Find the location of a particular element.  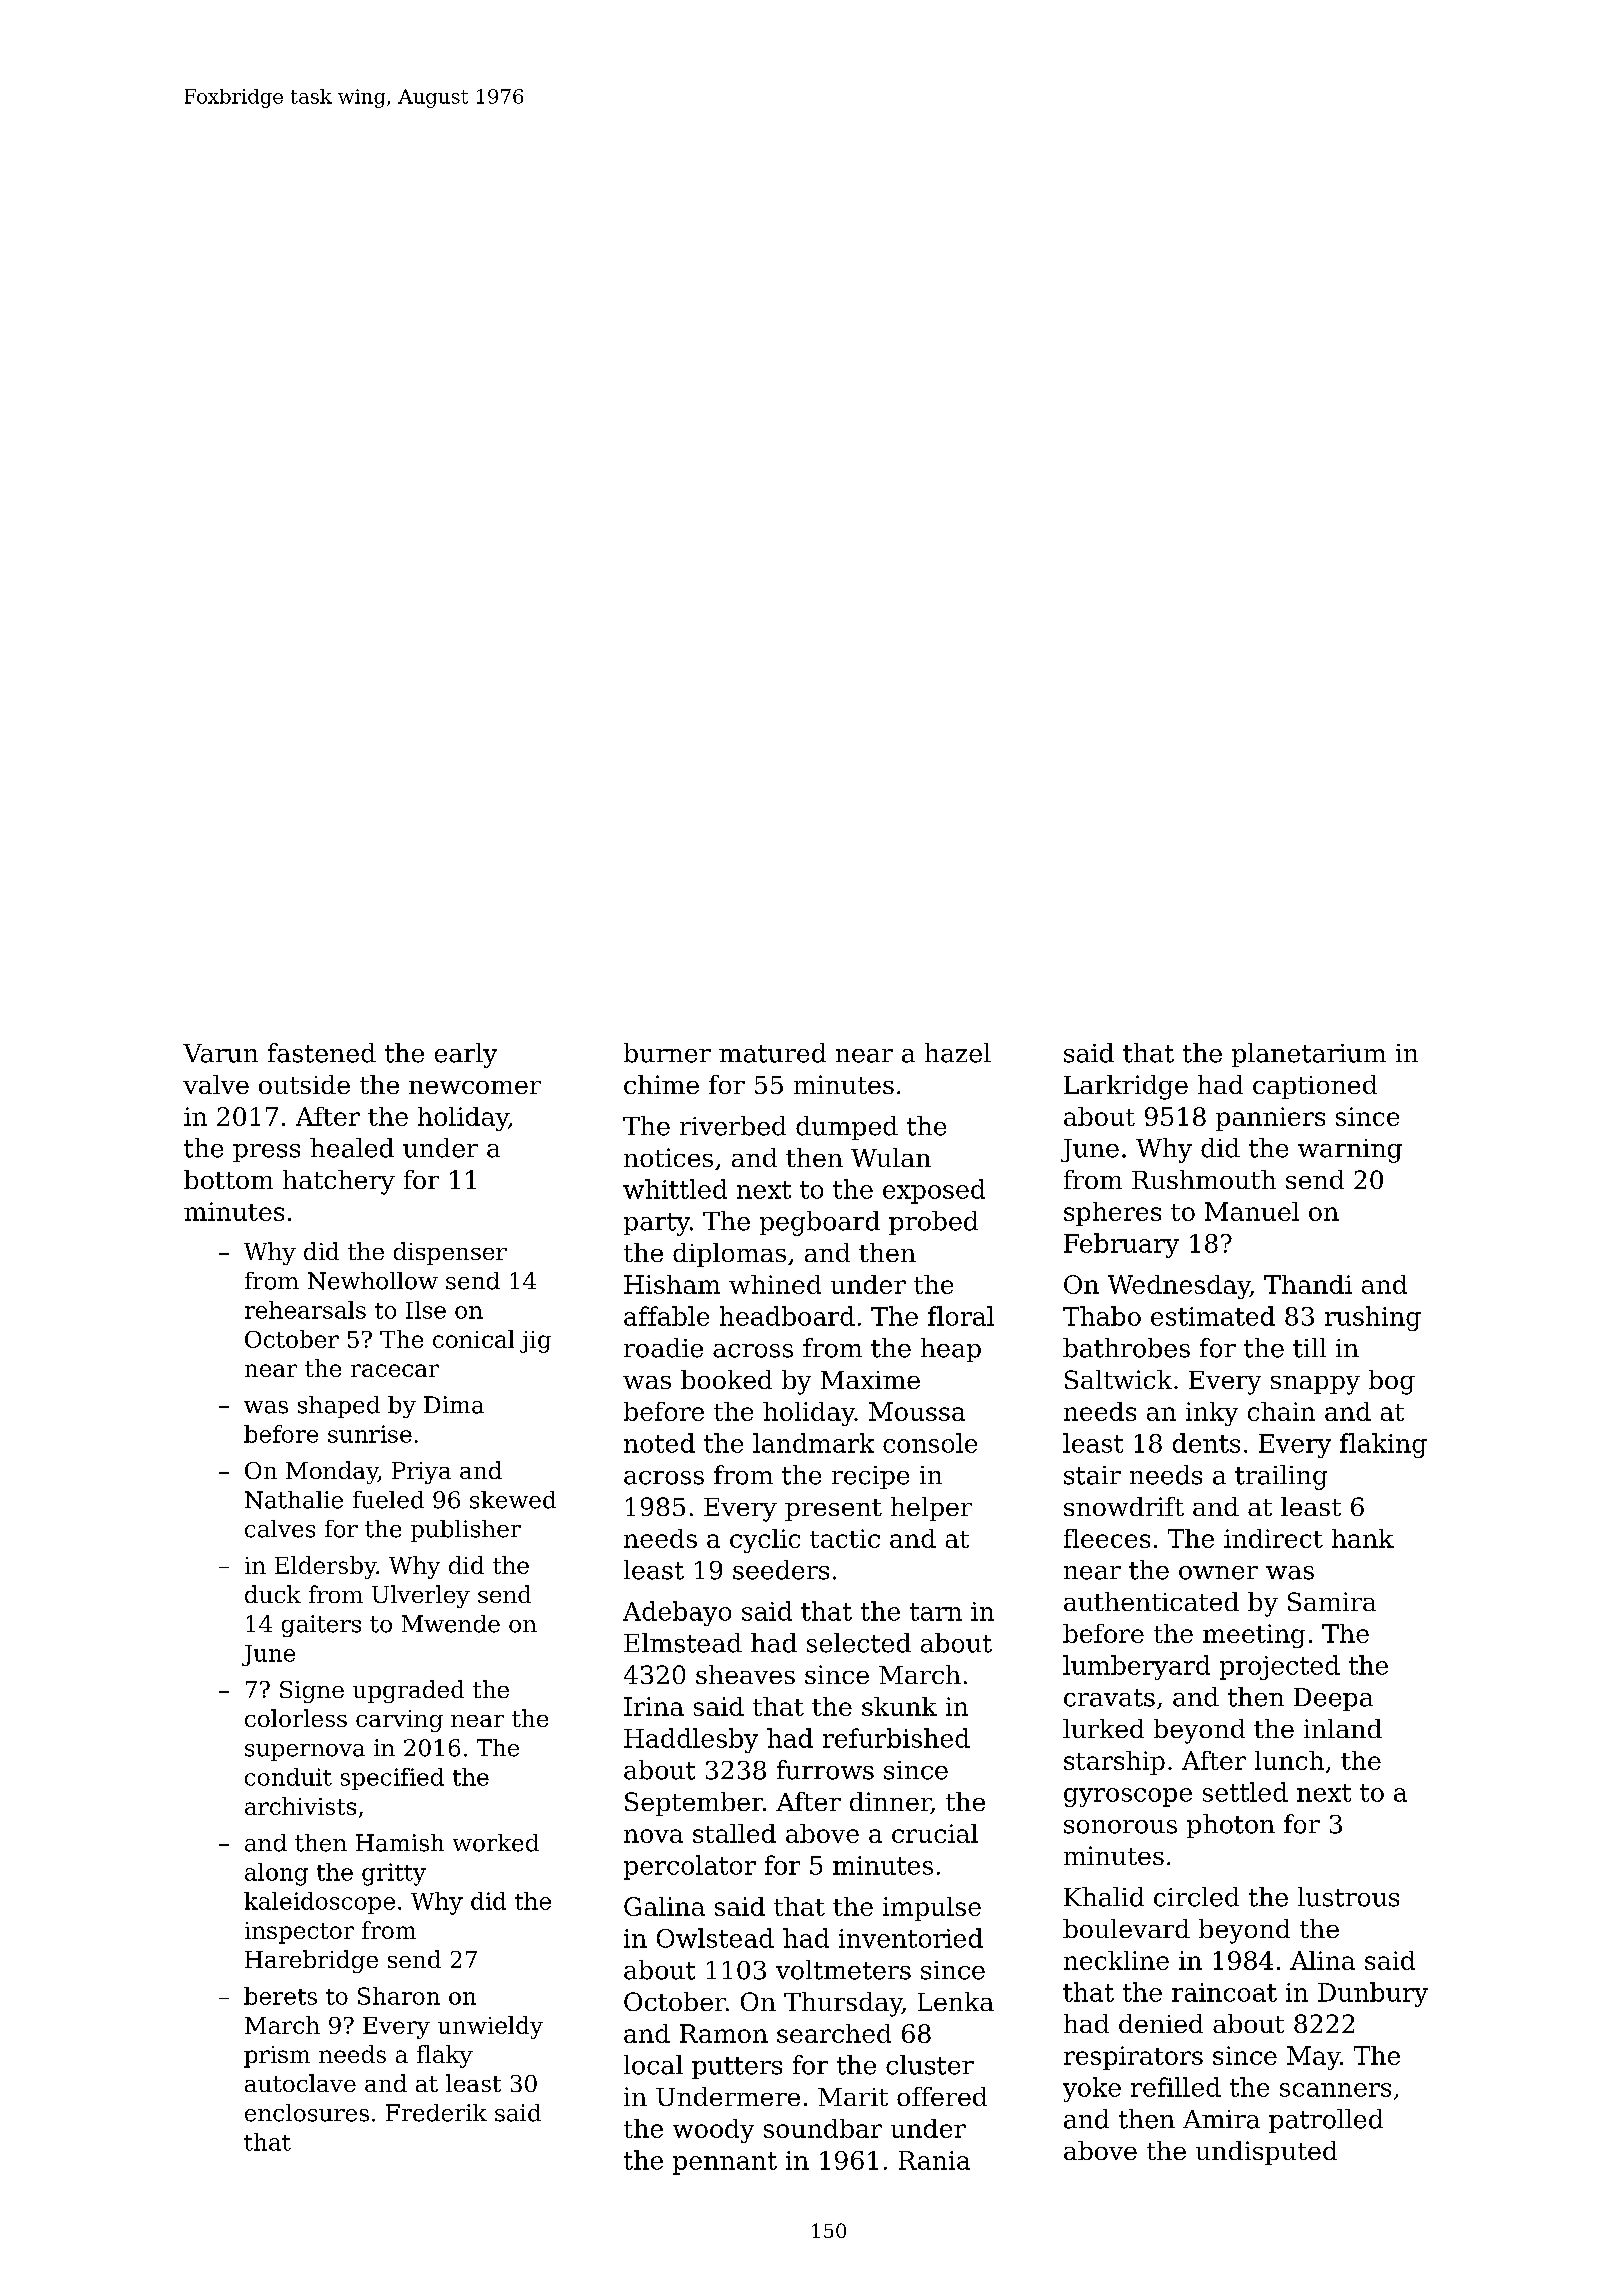

rushing is located at coordinates (1373, 1318).
